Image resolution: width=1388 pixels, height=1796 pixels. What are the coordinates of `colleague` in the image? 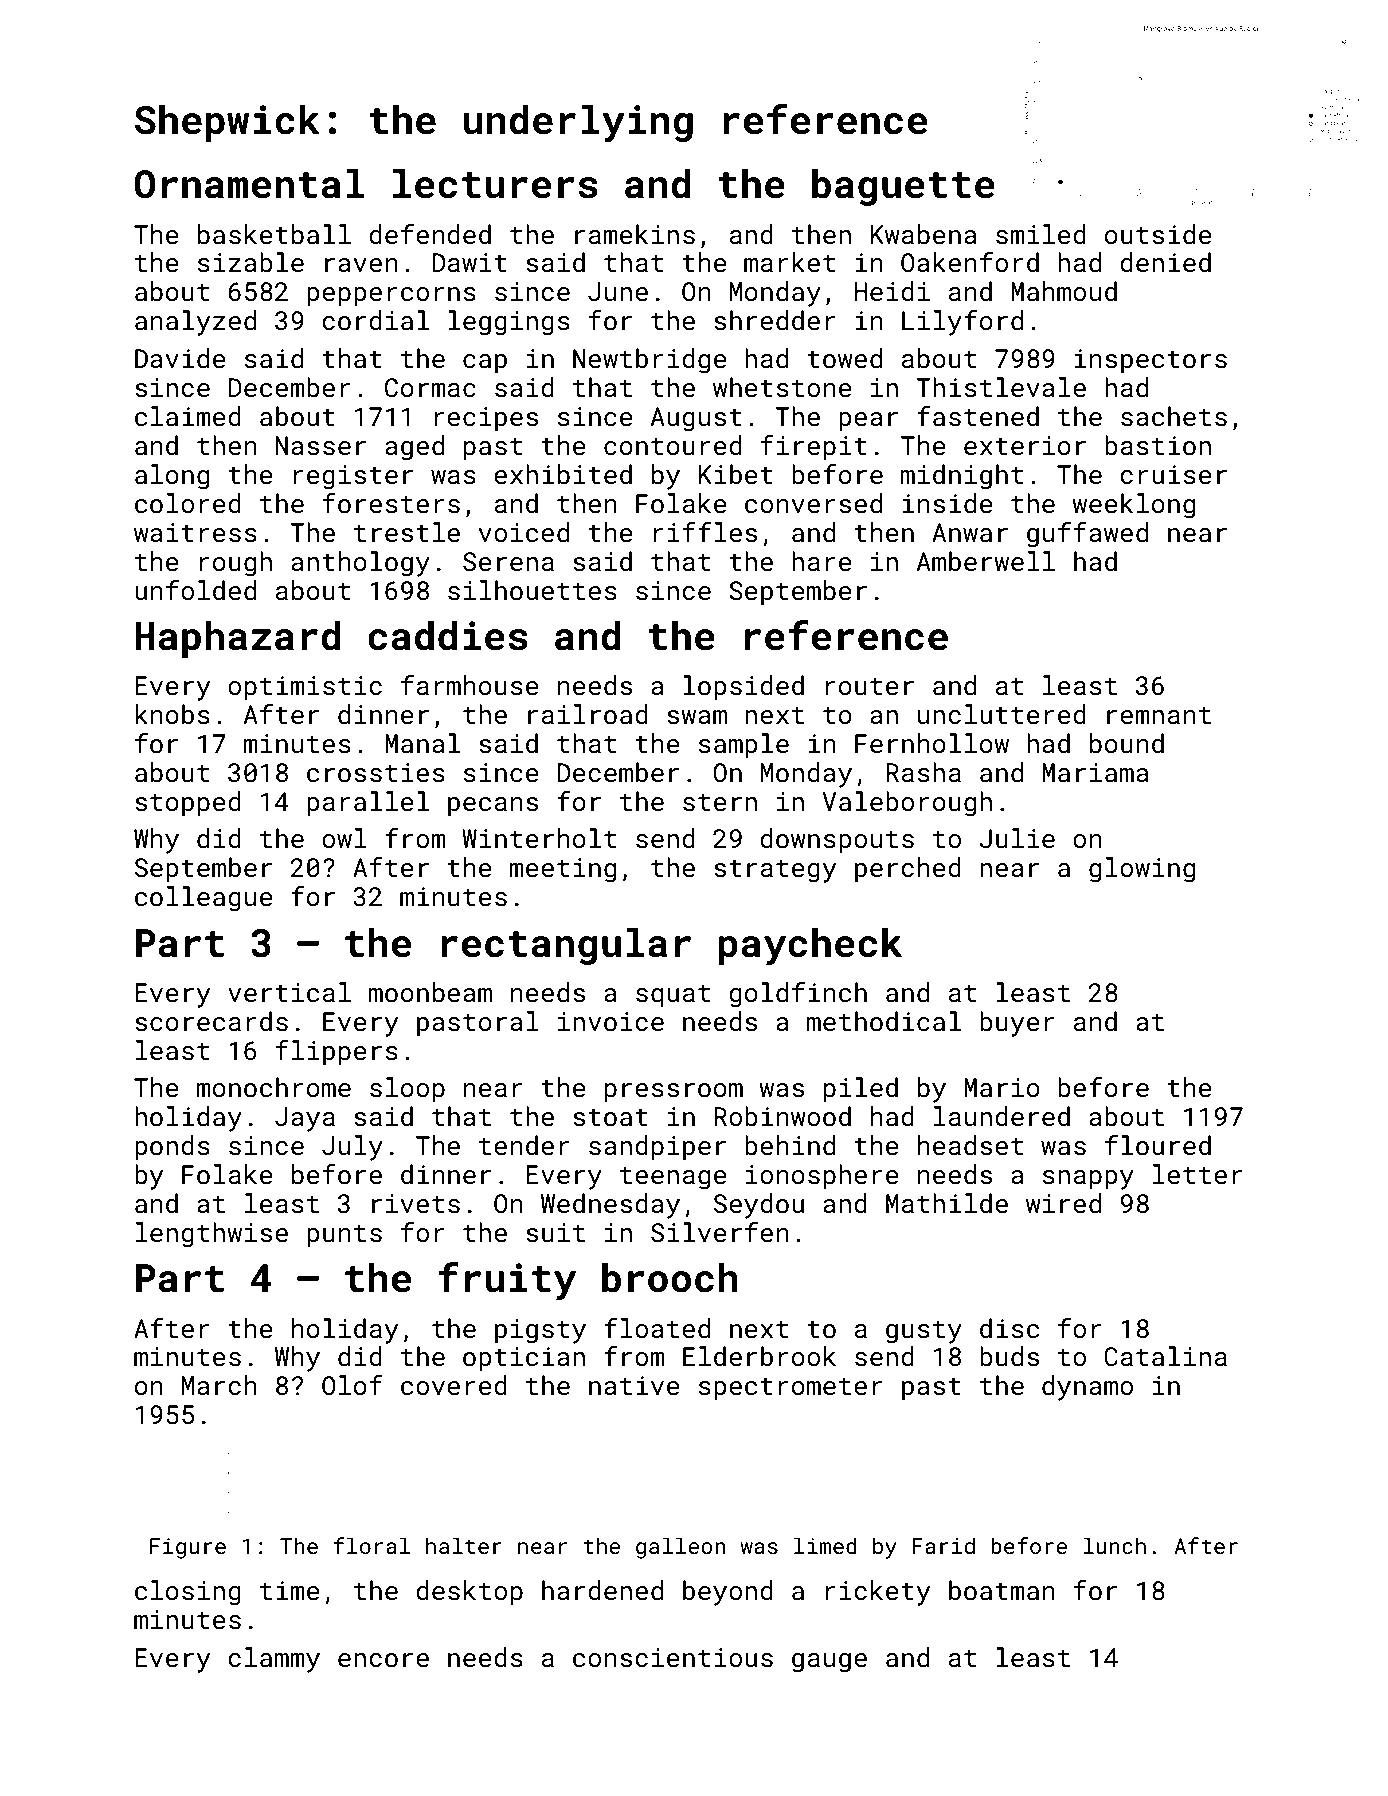 It's located at (204, 899).
